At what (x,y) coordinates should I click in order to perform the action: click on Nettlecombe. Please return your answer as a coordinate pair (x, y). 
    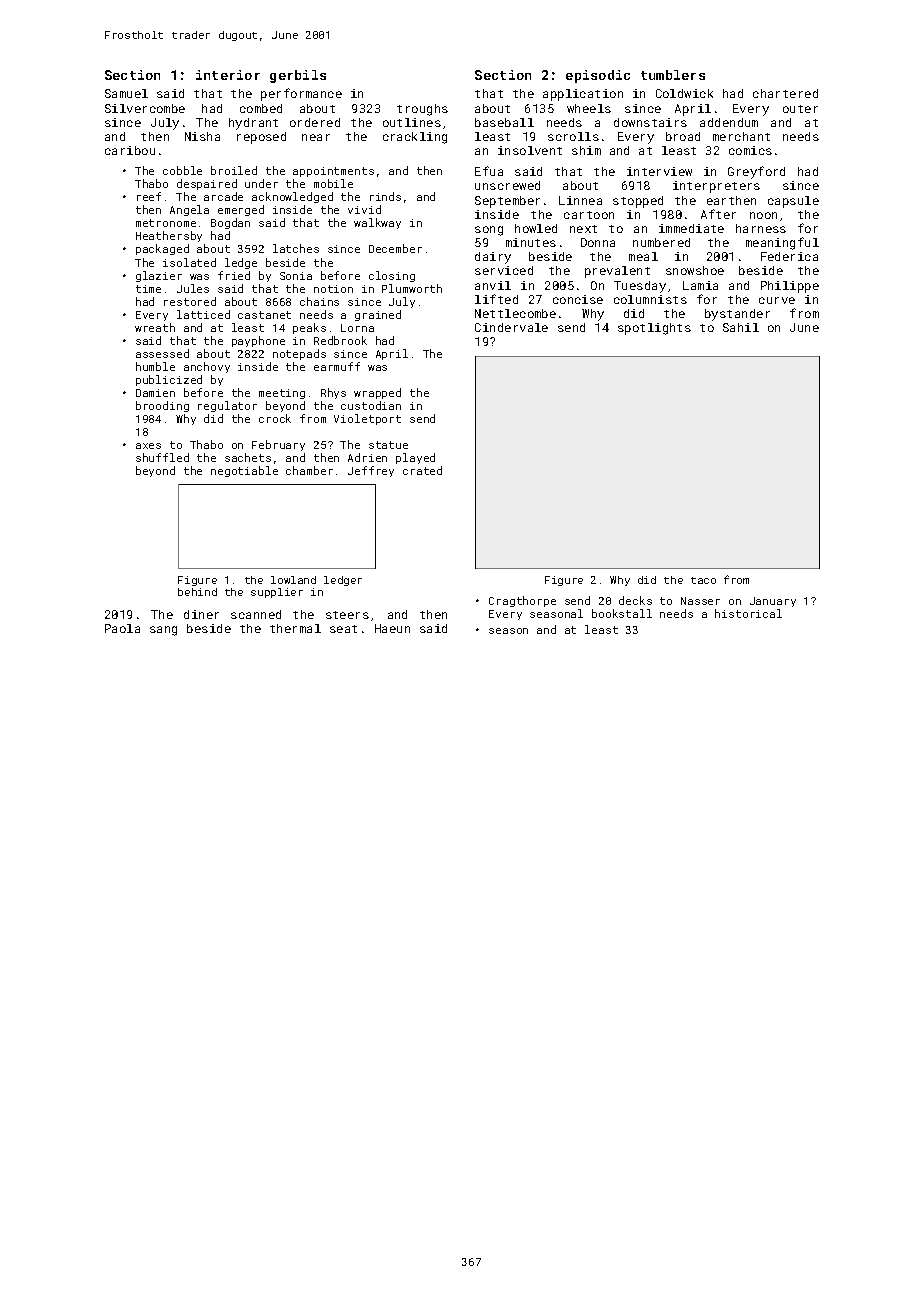
    Looking at the image, I should click on (515, 313).
